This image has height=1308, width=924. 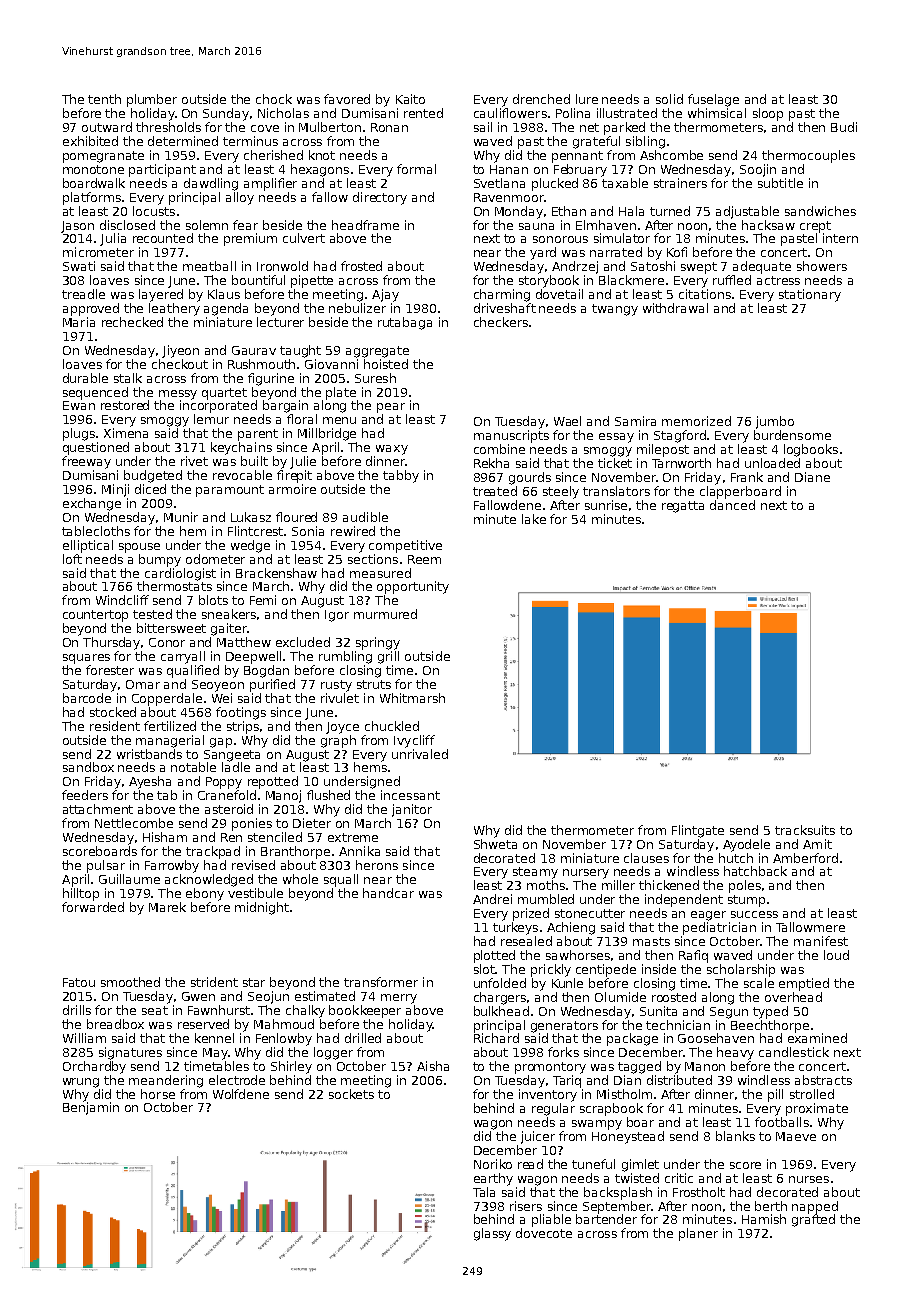 What do you see at coordinates (548, 1095) in the image?
I see `inventory` at bounding box center [548, 1095].
